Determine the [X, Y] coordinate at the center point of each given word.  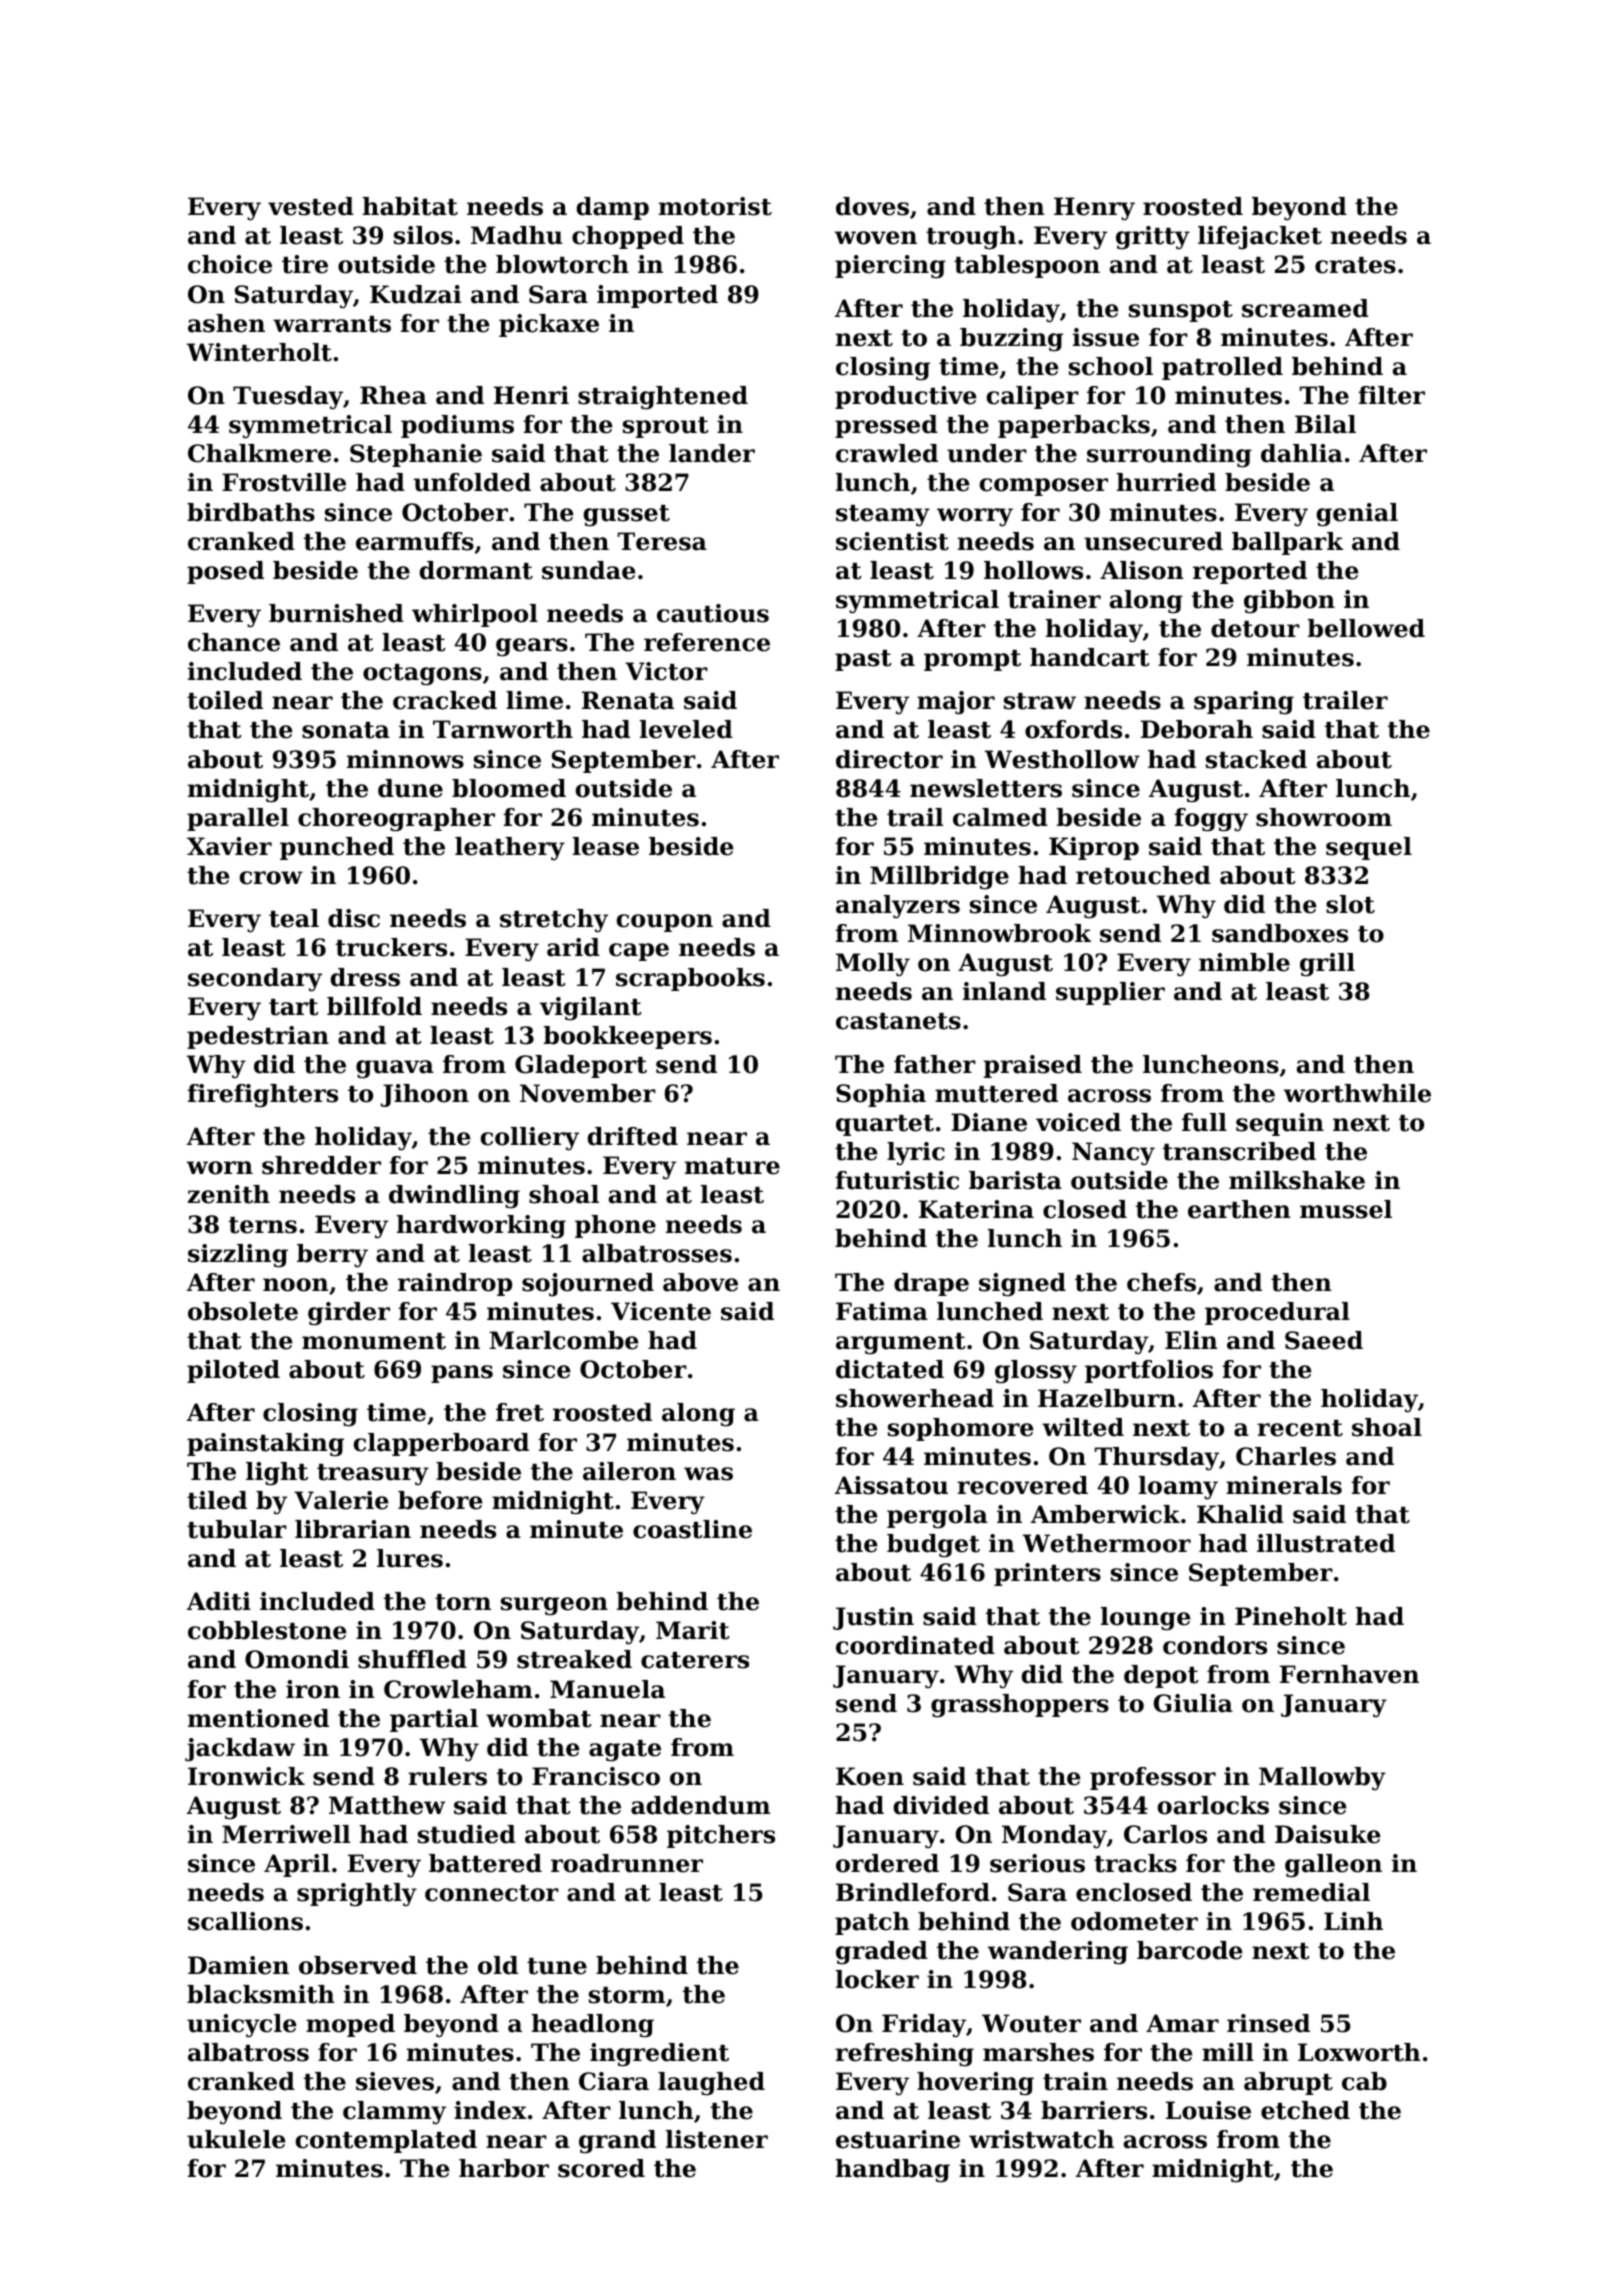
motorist [715, 206]
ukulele [236, 2139]
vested [311, 206]
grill [1327, 965]
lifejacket [1260, 238]
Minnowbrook [999, 933]
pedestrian [258, 1037]
